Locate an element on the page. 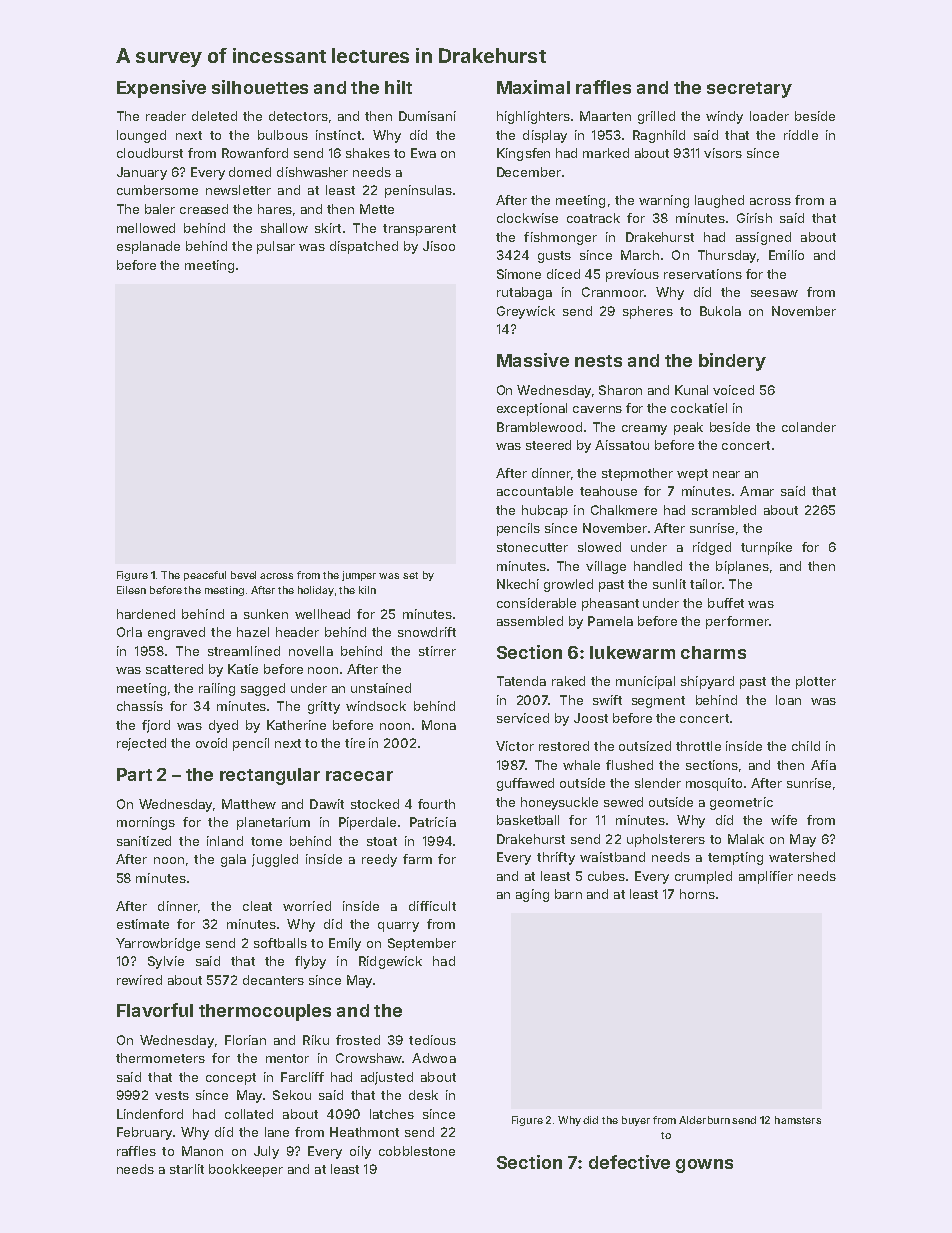 The image size is (952, 1233). Maximal is located at coordinates (533, 87).
